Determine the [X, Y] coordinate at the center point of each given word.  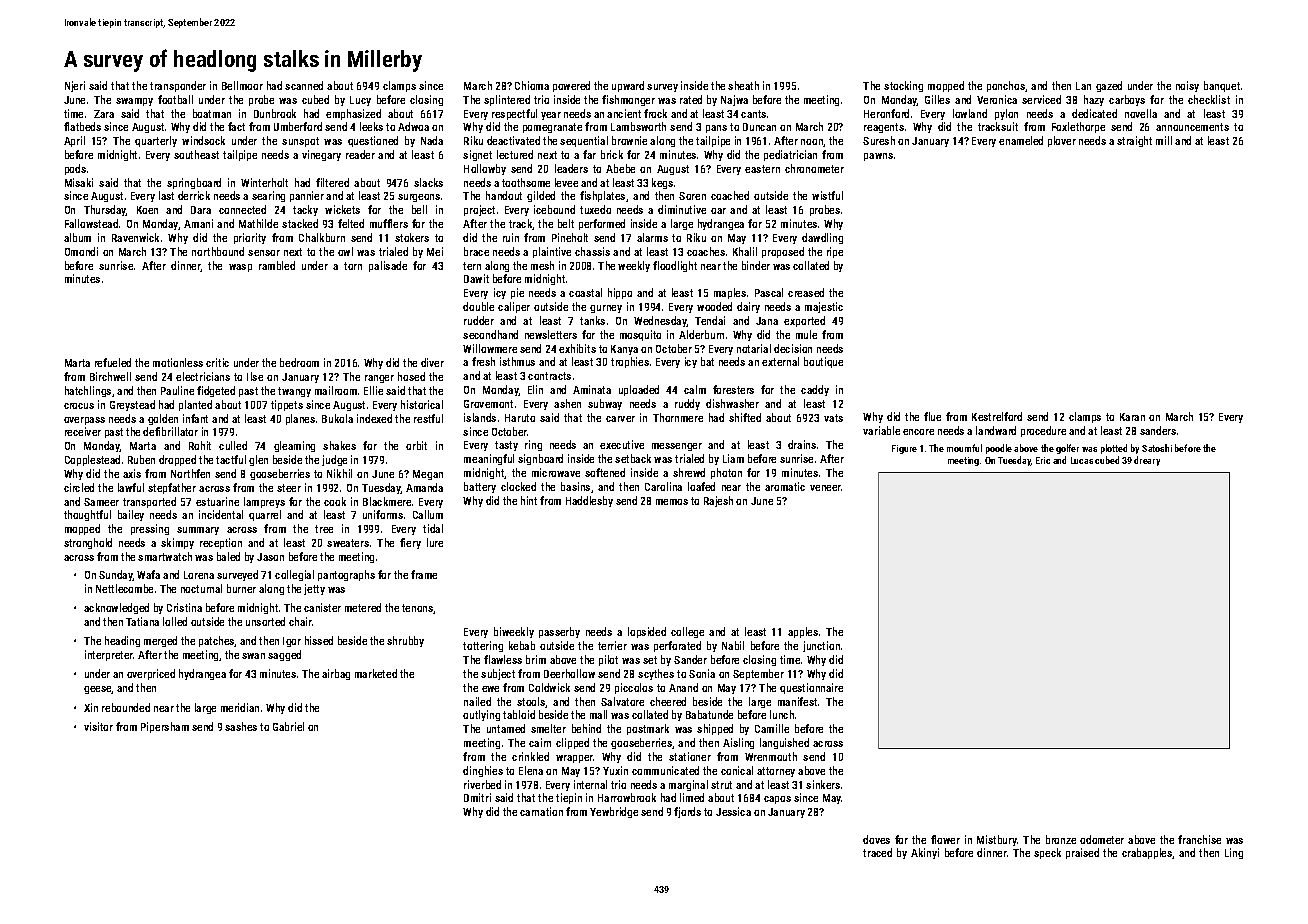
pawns [878, 157]
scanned [304, 85]
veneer [825, 488]
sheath [743, 85]
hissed [319, 640]
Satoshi [1157, 448]
